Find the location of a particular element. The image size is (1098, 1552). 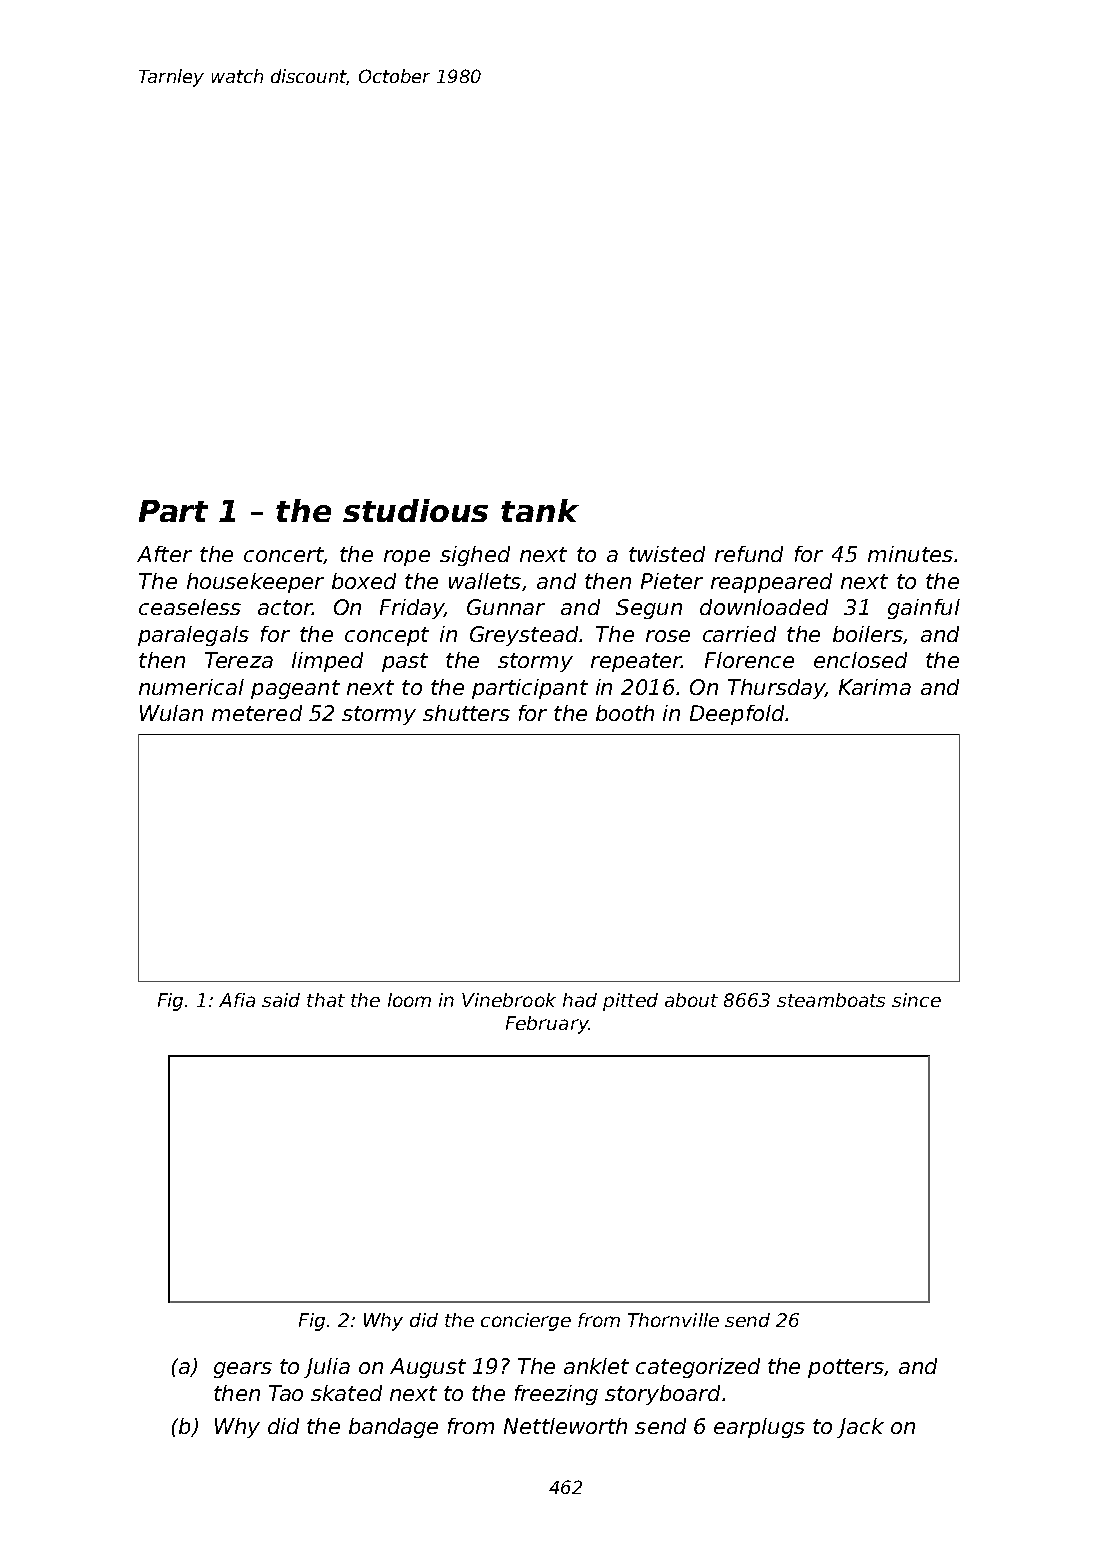

steamboats is located at coordinates (831, 1000).
